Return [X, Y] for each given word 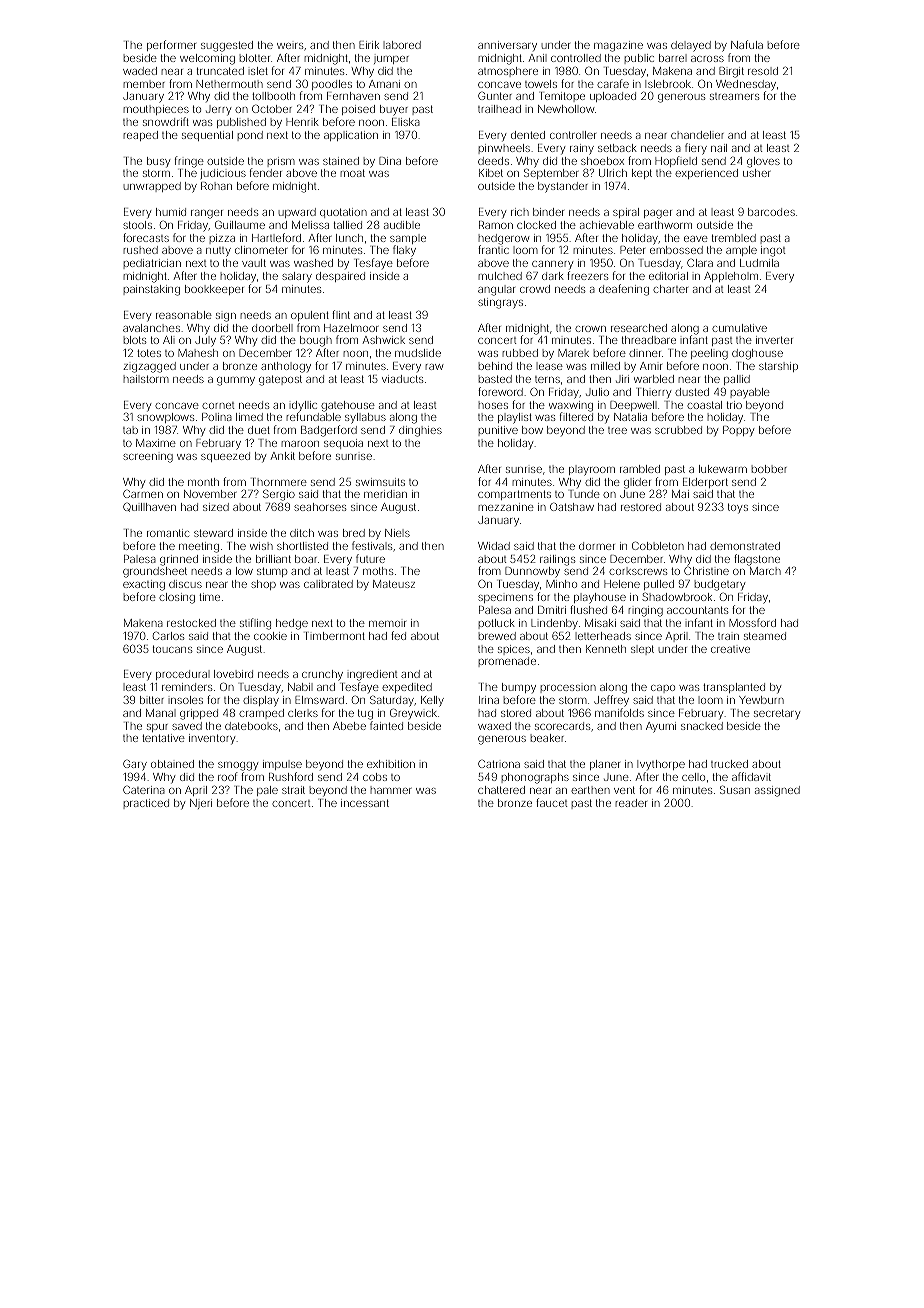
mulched [500, 276]
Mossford [752, 622]
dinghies [420, 431]
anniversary [507, 46]
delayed [691, 46]
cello [693, 777]
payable [750, 393]
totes [149, 353]
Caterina [144, 790]
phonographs [535, 778]
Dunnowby [532, 572]
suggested [227, 46]
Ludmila [759, 263]
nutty [218, 252]
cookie [270, 636]
